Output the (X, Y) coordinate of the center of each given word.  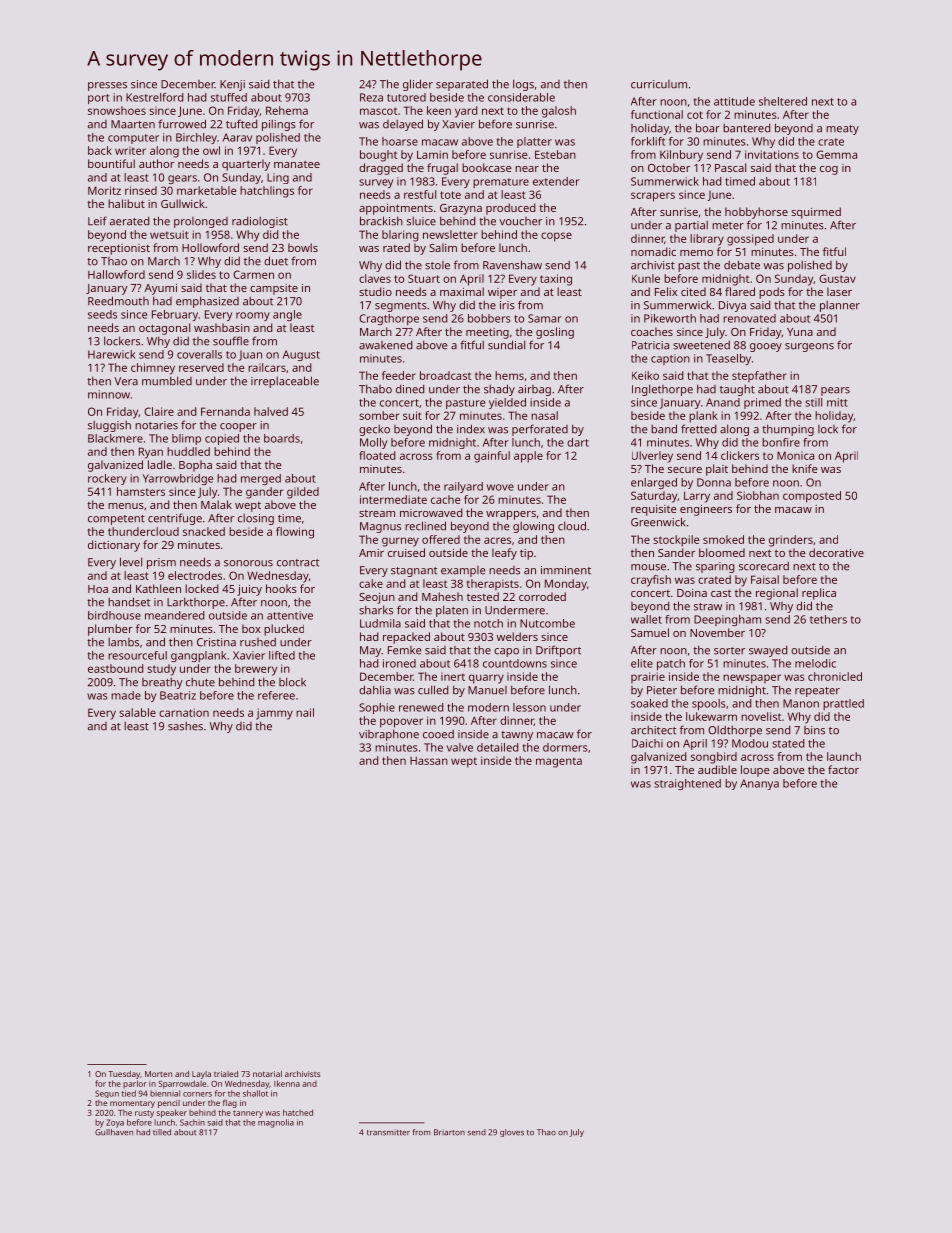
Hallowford (116, 274)
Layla (201, 1075)
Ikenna (287, 1083)
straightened (687, 784)
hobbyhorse (756, 213)
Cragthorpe (389, 319)
